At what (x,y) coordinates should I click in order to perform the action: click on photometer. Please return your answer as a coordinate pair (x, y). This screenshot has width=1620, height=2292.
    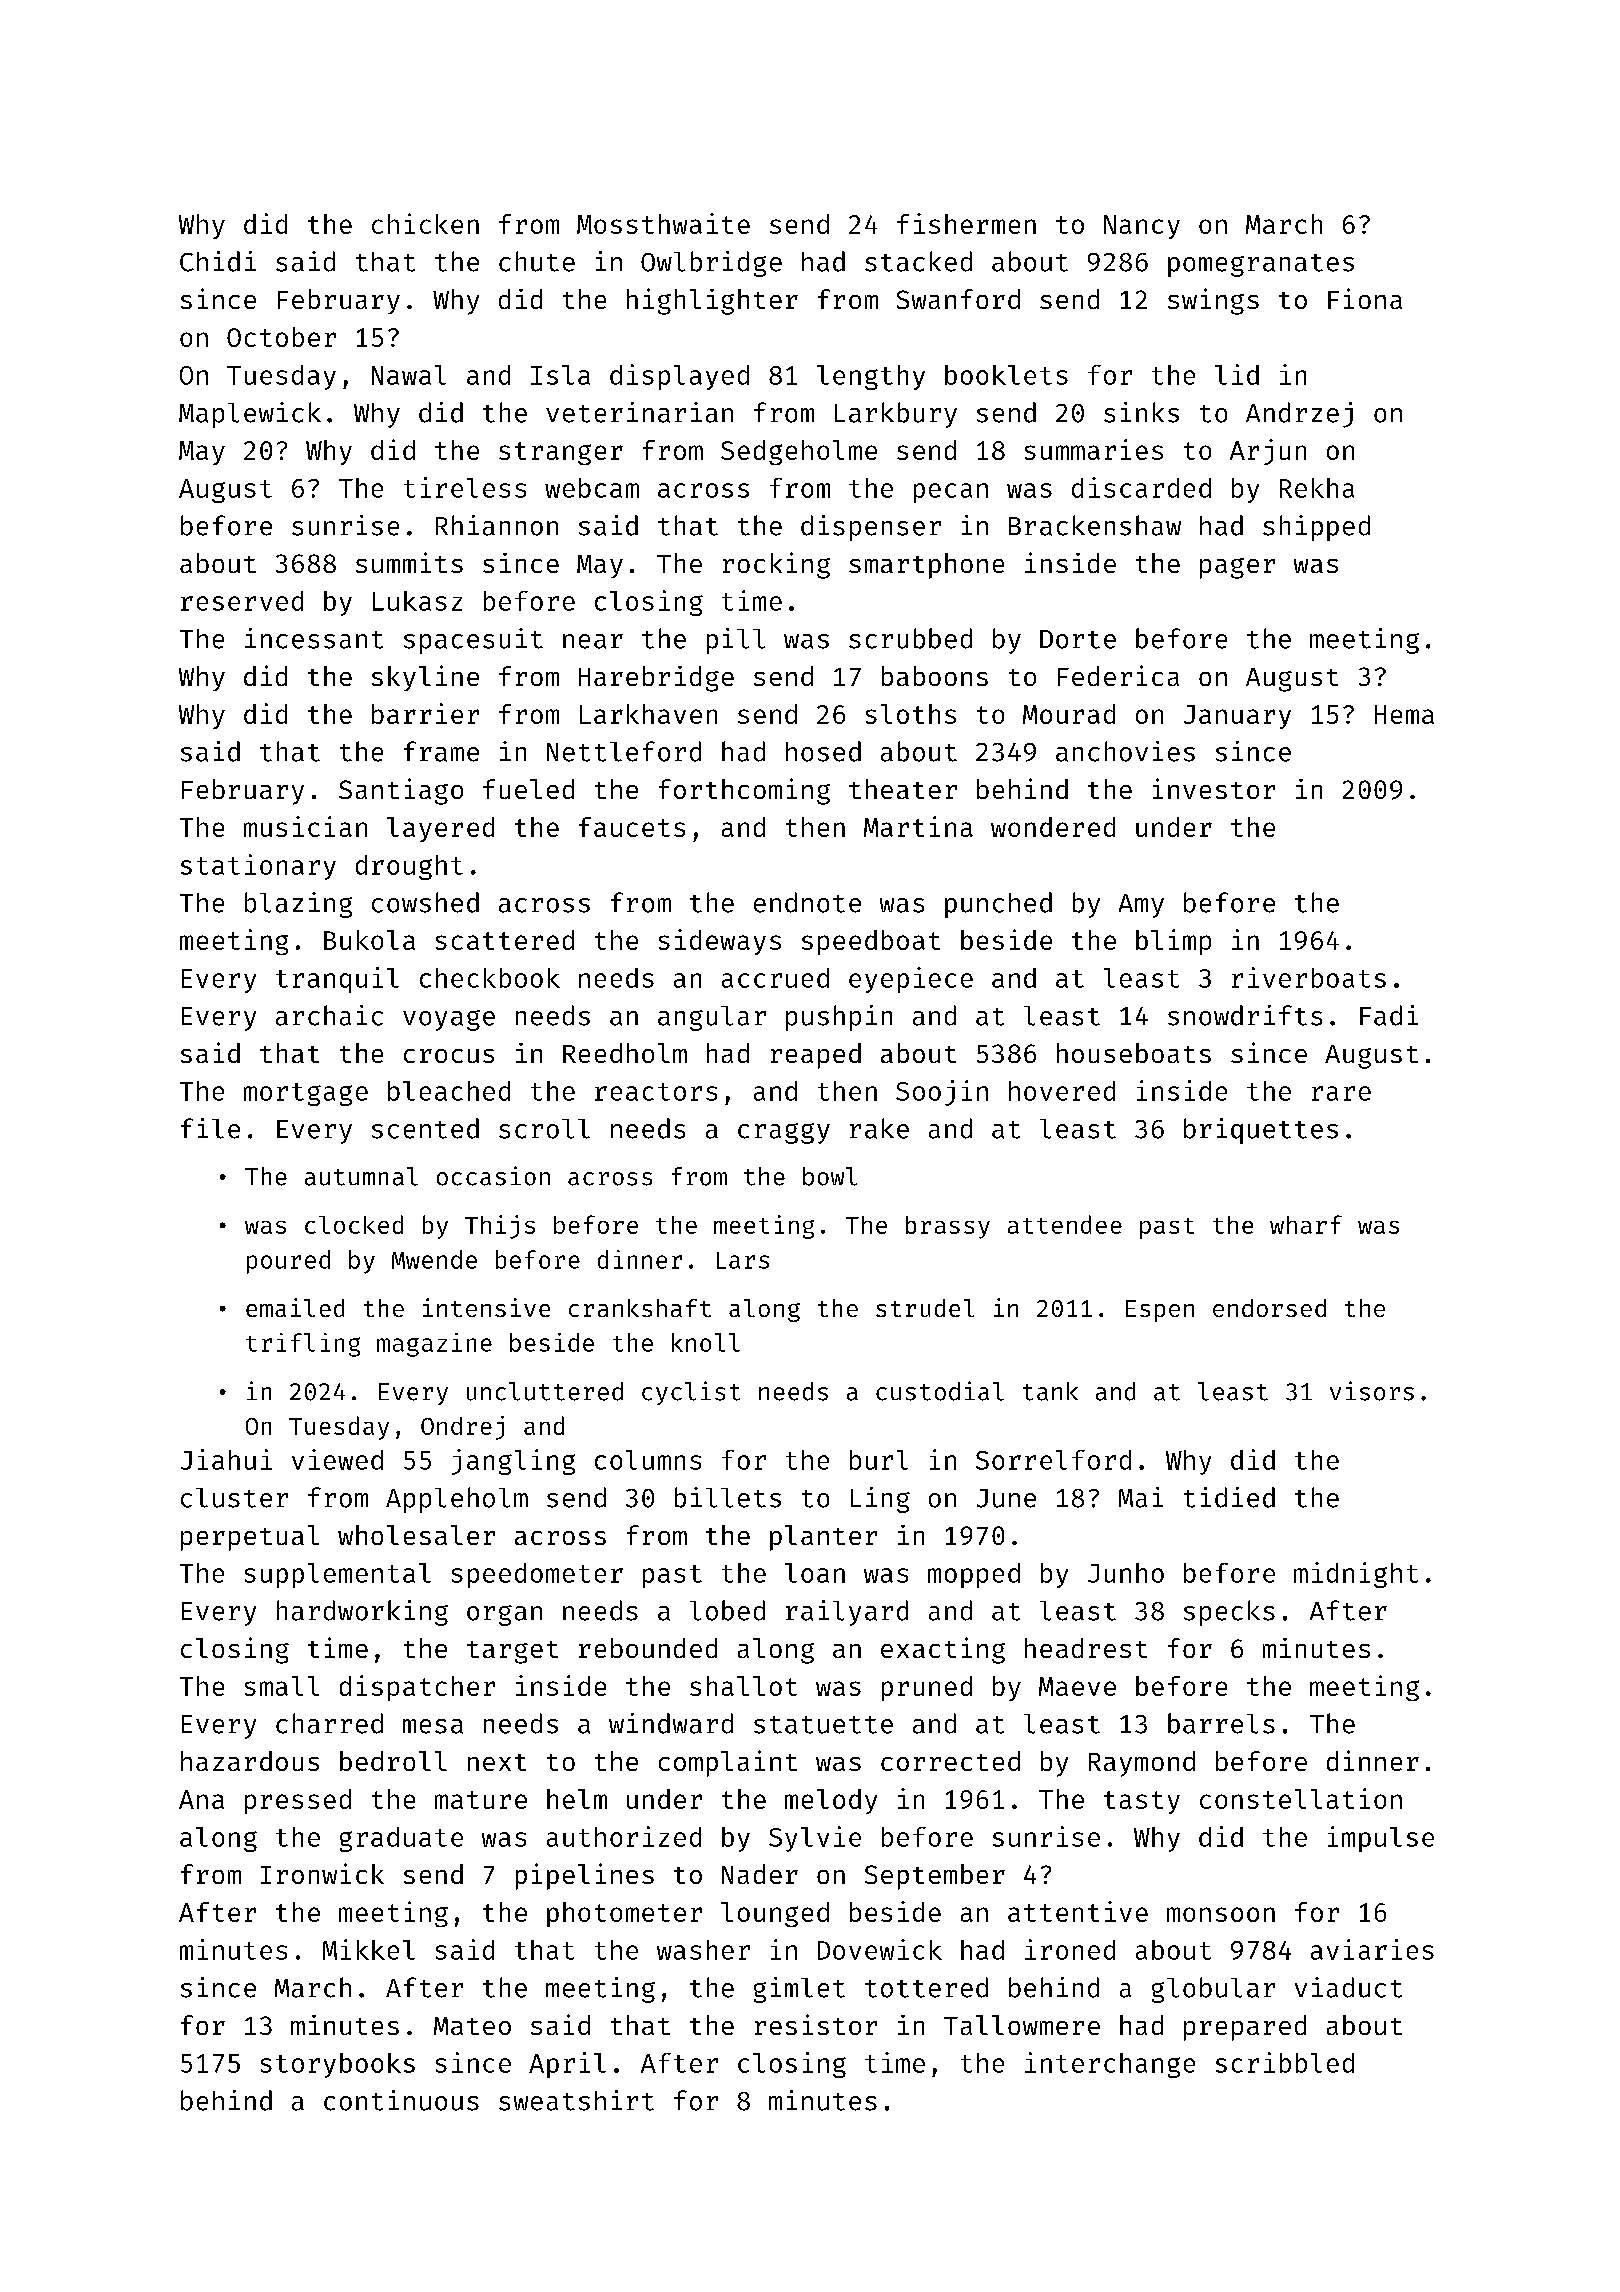
    Looking at the image, I should click on (624, 1914).
